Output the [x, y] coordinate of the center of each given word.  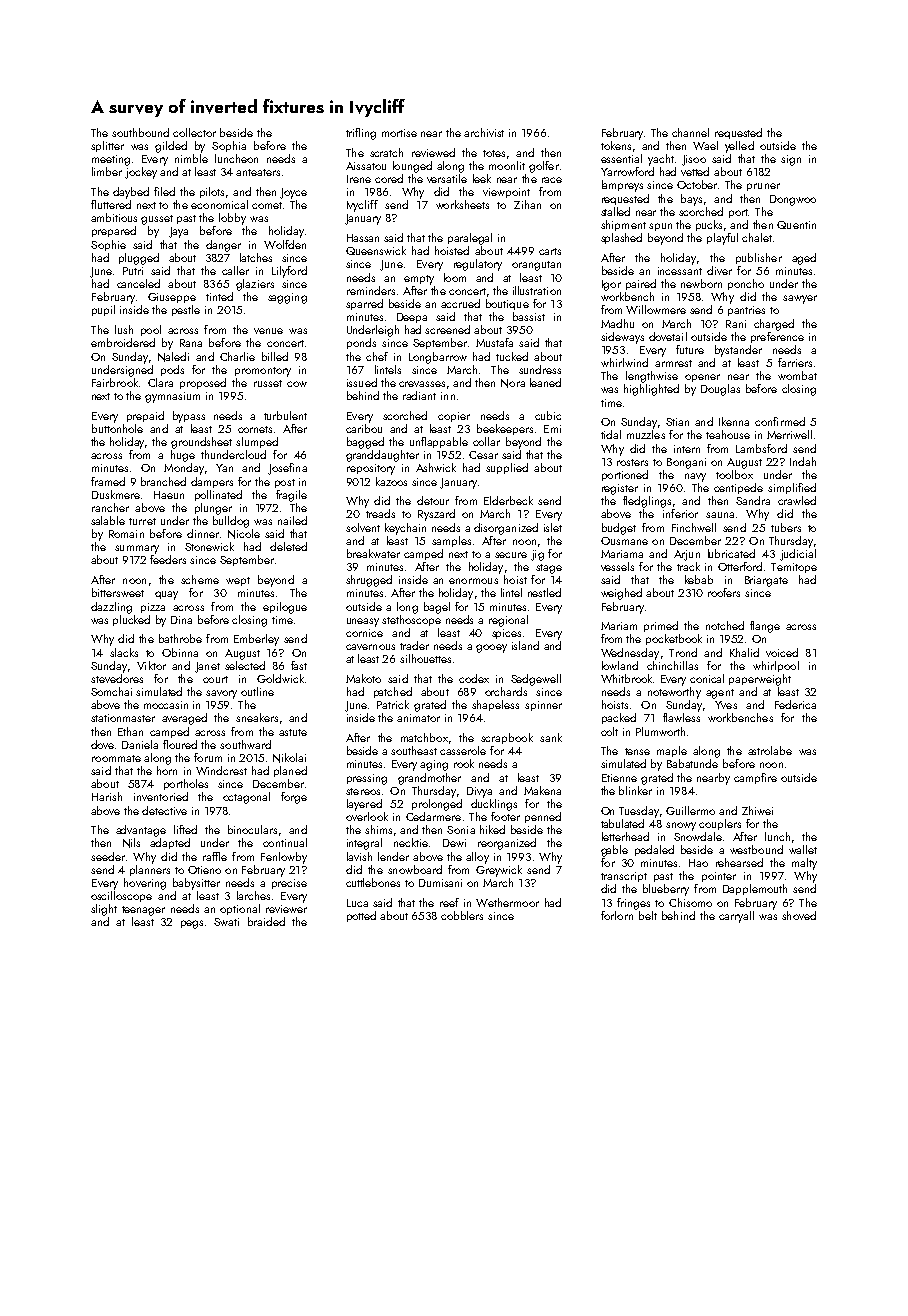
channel [690, 132]
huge [183, 456]
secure [511, 555]
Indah [803, 461]
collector [194, 132]
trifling [361, 134]
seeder [108, 856]
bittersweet [118, 592]
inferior [680, 513]
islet [553, 527]
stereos [363, 791]
